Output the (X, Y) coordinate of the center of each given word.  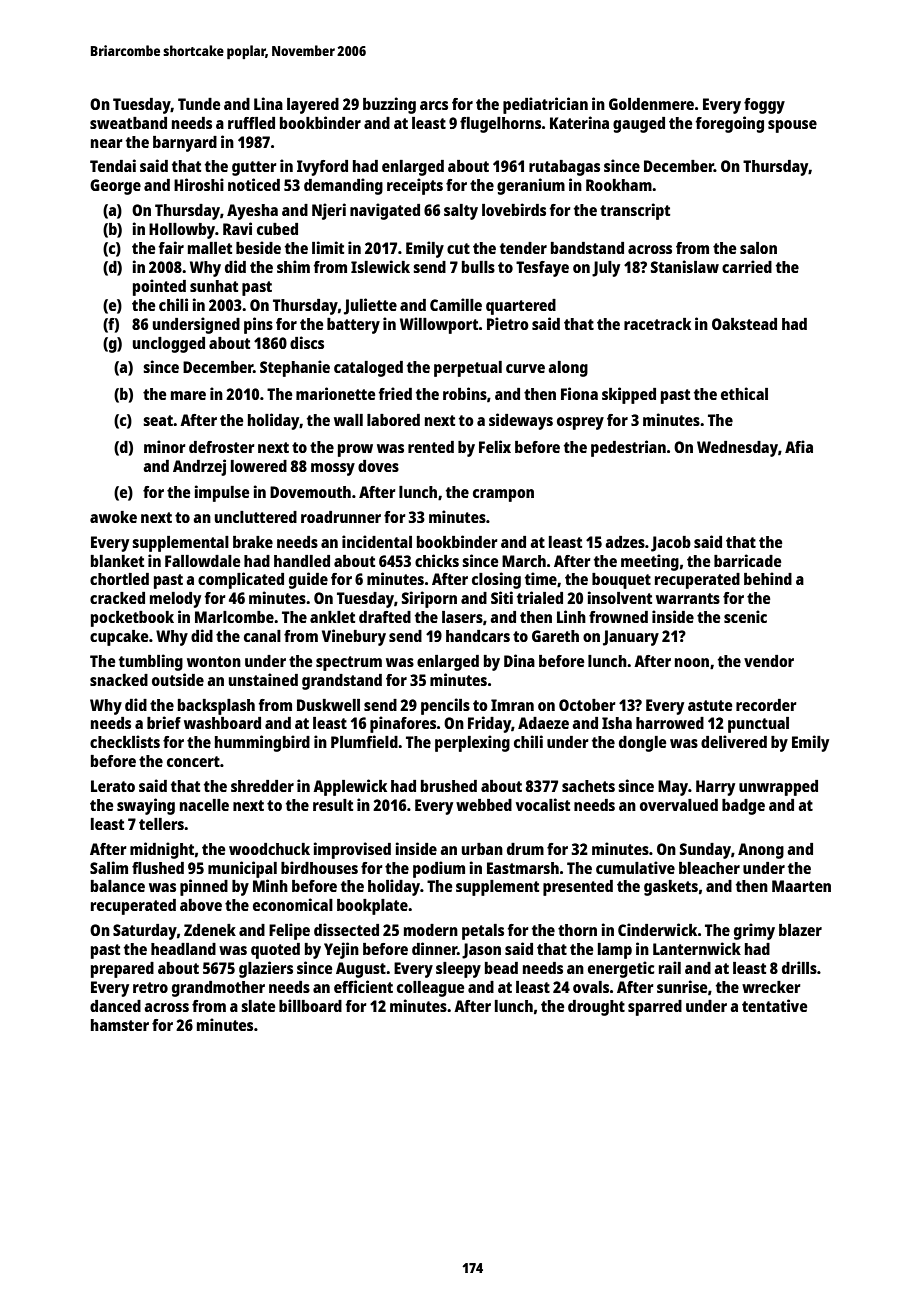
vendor (769, 661)
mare (188, 395)
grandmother (218, 989)
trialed (540, 597)
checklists (125, 741)
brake (253, 542)
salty (461, 212)
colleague (430, 989)
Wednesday (737, 449)
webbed (484, 805)
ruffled (251, 123)
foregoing (730, 124)
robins (465, 393)
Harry (715, 788)
